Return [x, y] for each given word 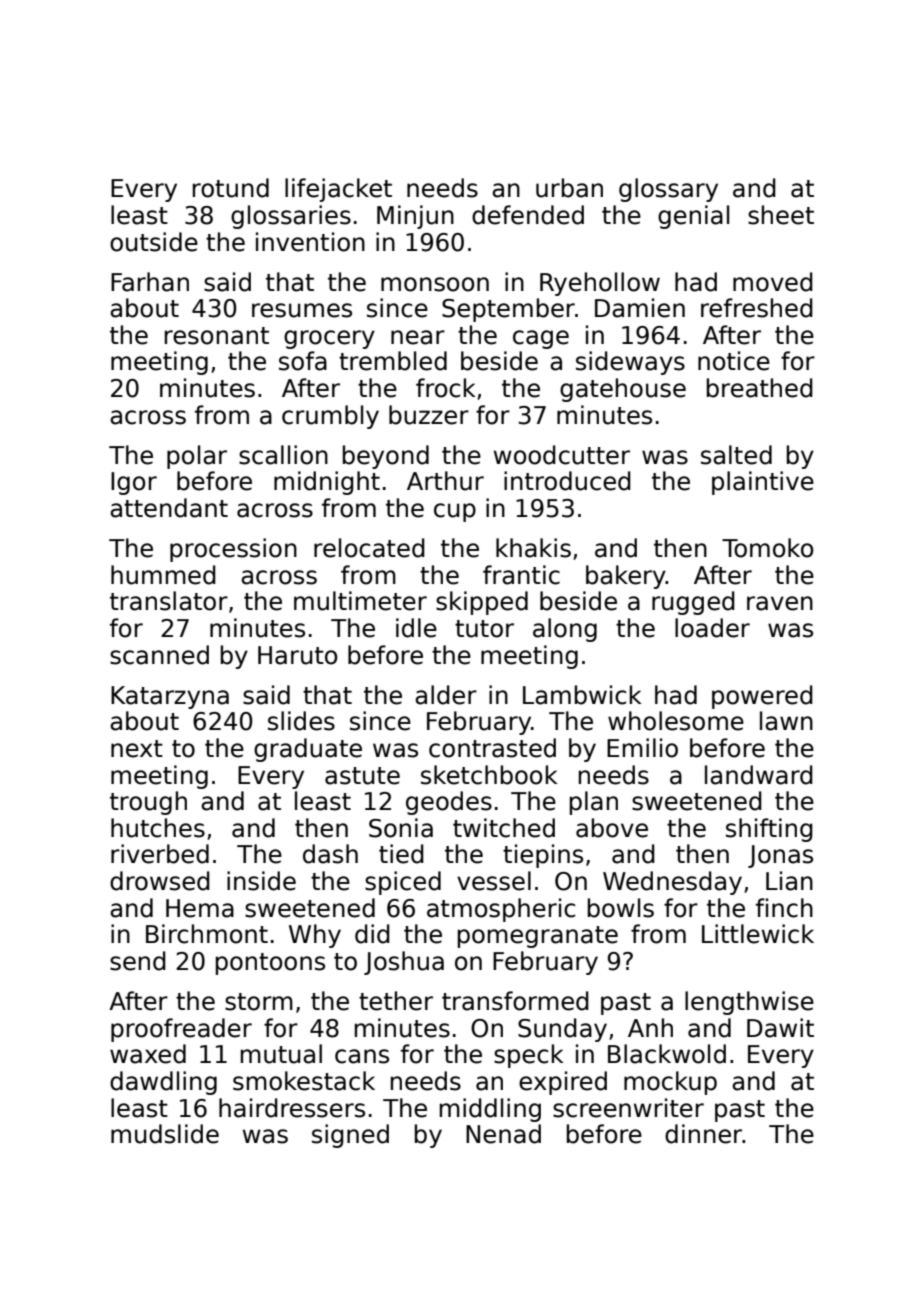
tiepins [543, 856]
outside [154, 242]
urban [569, 188]
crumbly [330, 417]
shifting [769, 830]
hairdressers [292, 1108]
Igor [134, 483]
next [137, 749]
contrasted [492, 748]
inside [261, 881]
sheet [781, 215]
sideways [630, 363]
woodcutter [562, 455]
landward [759, 775]
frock [446, 388]
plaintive [763, 483]
